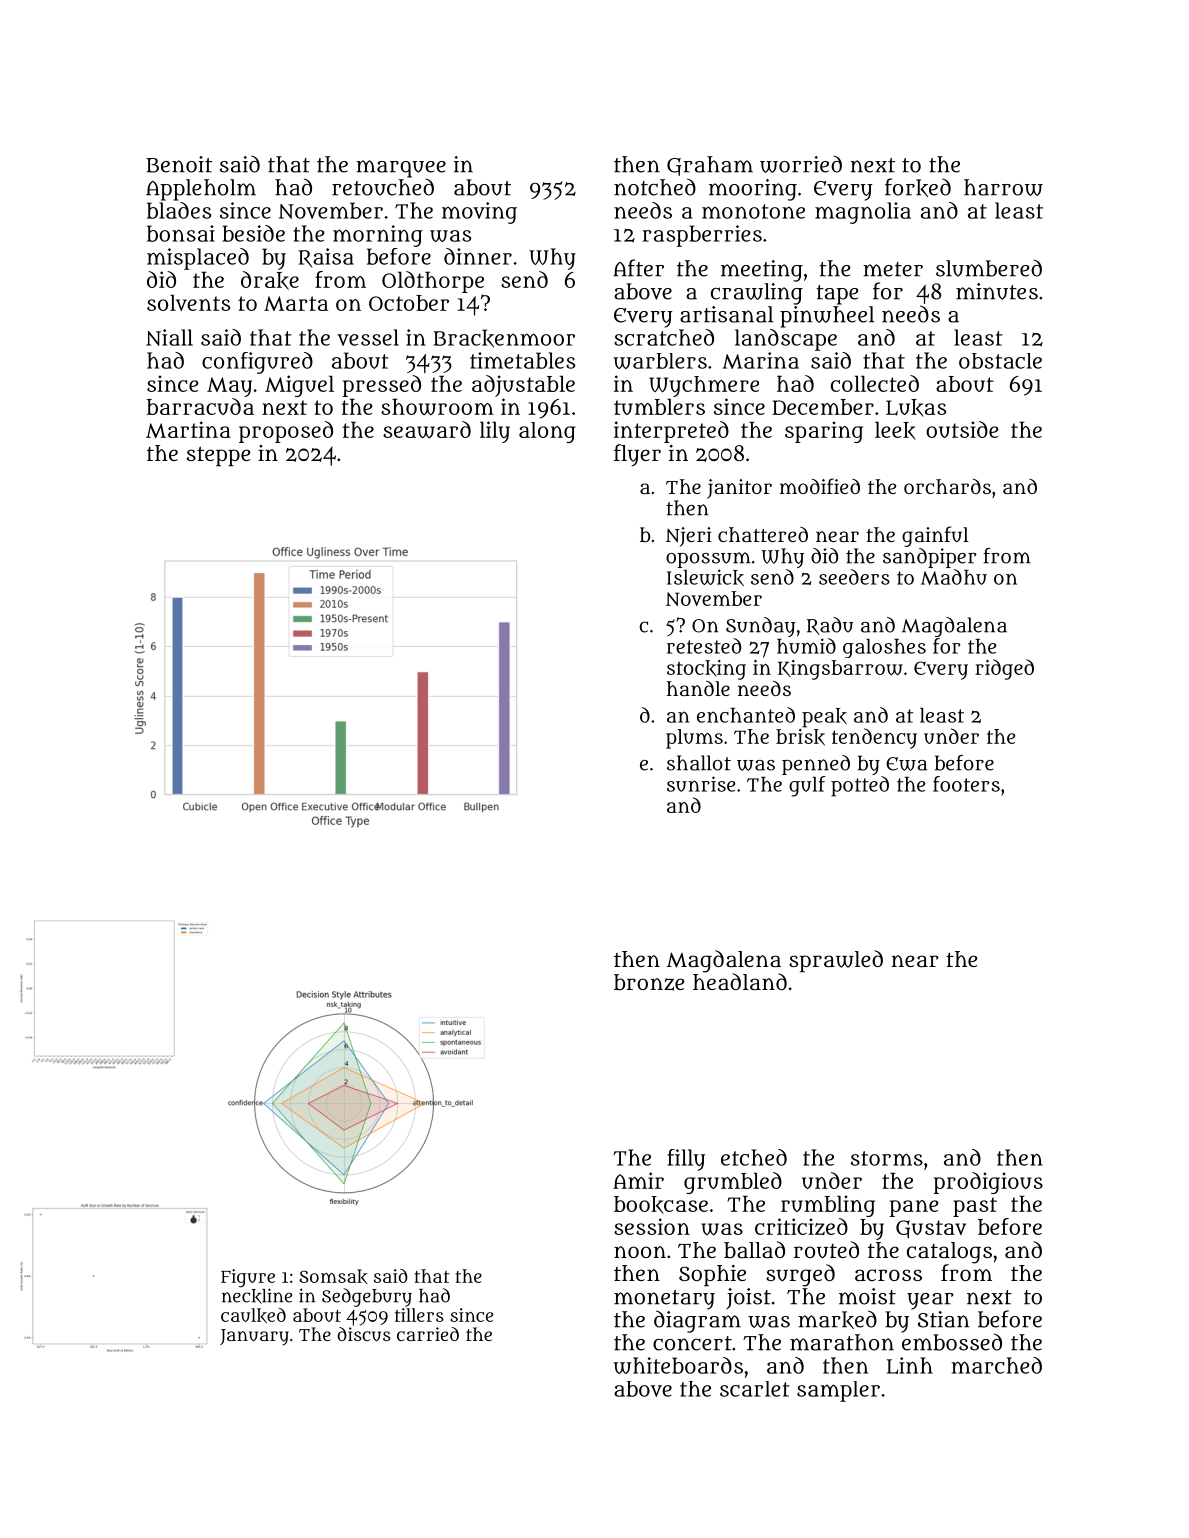 The height and width of the image is (1538, 1189). What do you see at coordinates (705, 577) in the image?
I see `Islewick` at bounding box center [705, 577].
